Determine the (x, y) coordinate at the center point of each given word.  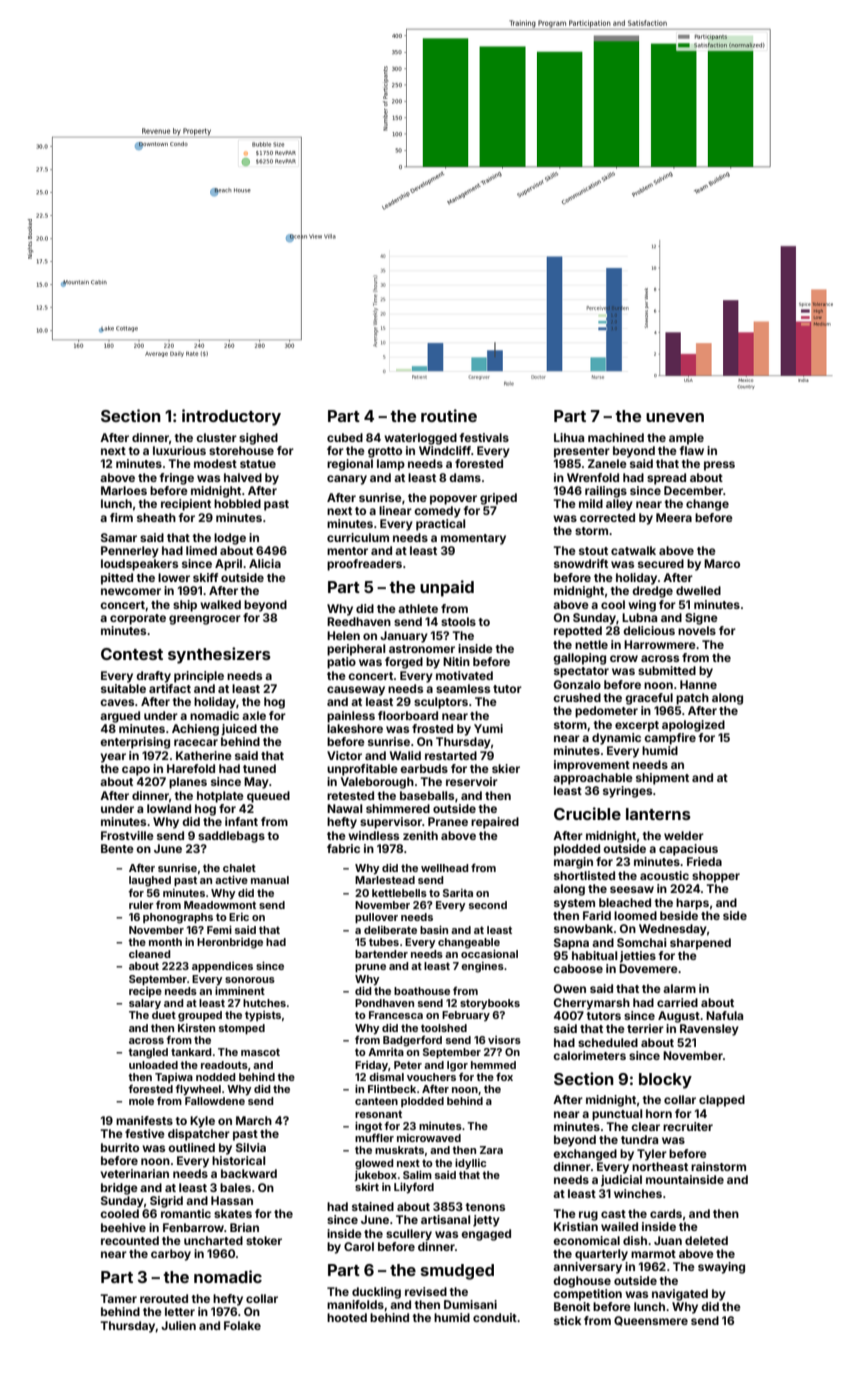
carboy (171, 1255)
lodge (230, 539)
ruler (141, 905)
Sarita (458, 893)
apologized (693, 726)
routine (449, 415)
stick (567, 1320)
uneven (675, 417)
